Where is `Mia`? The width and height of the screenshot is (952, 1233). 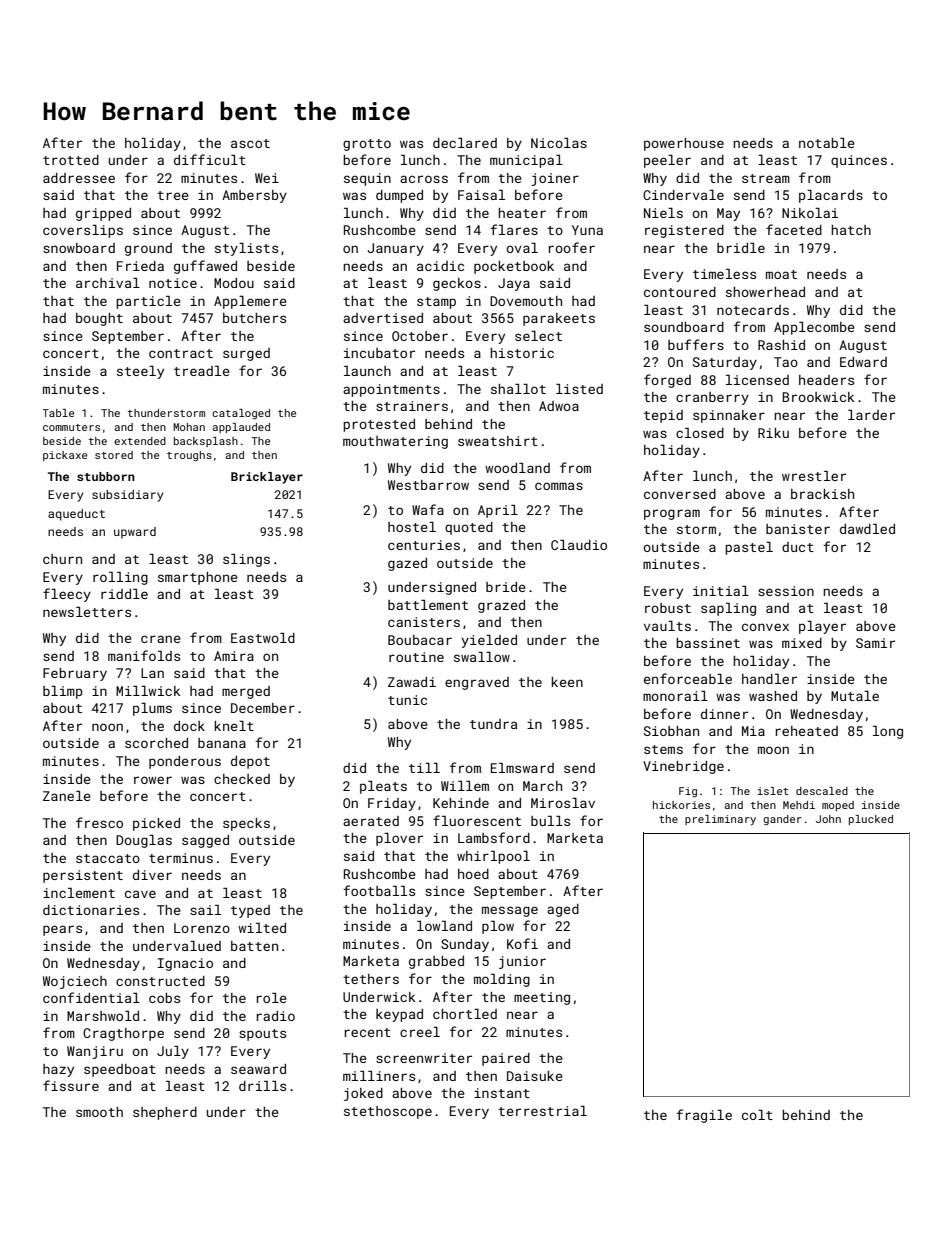
Mia is located at coordinates (753, 731).
